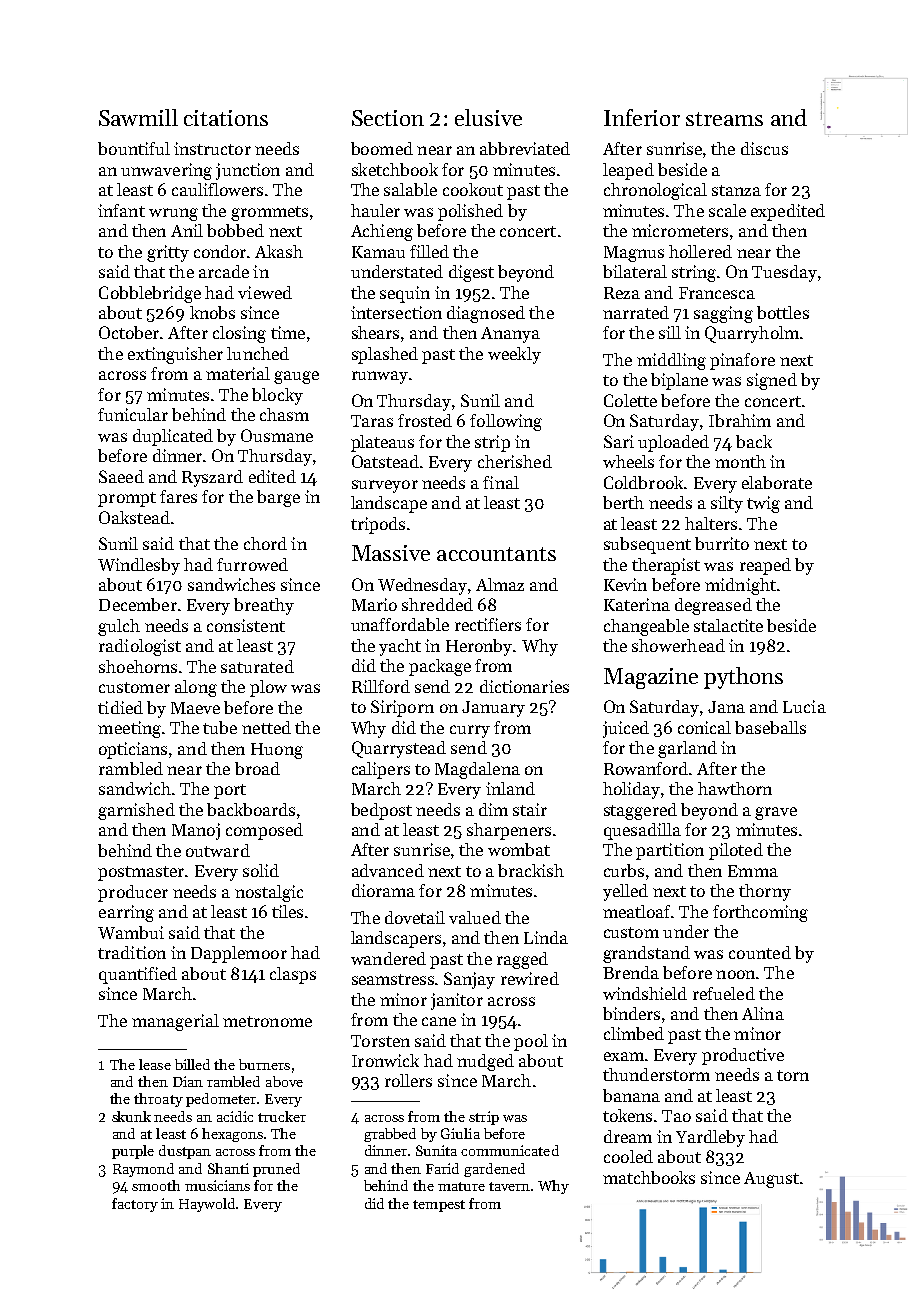 The width and height of the document is (924, 1308). Describe the element at coordinates (207, 1205) in the document. I see `Haywold` at that location.
